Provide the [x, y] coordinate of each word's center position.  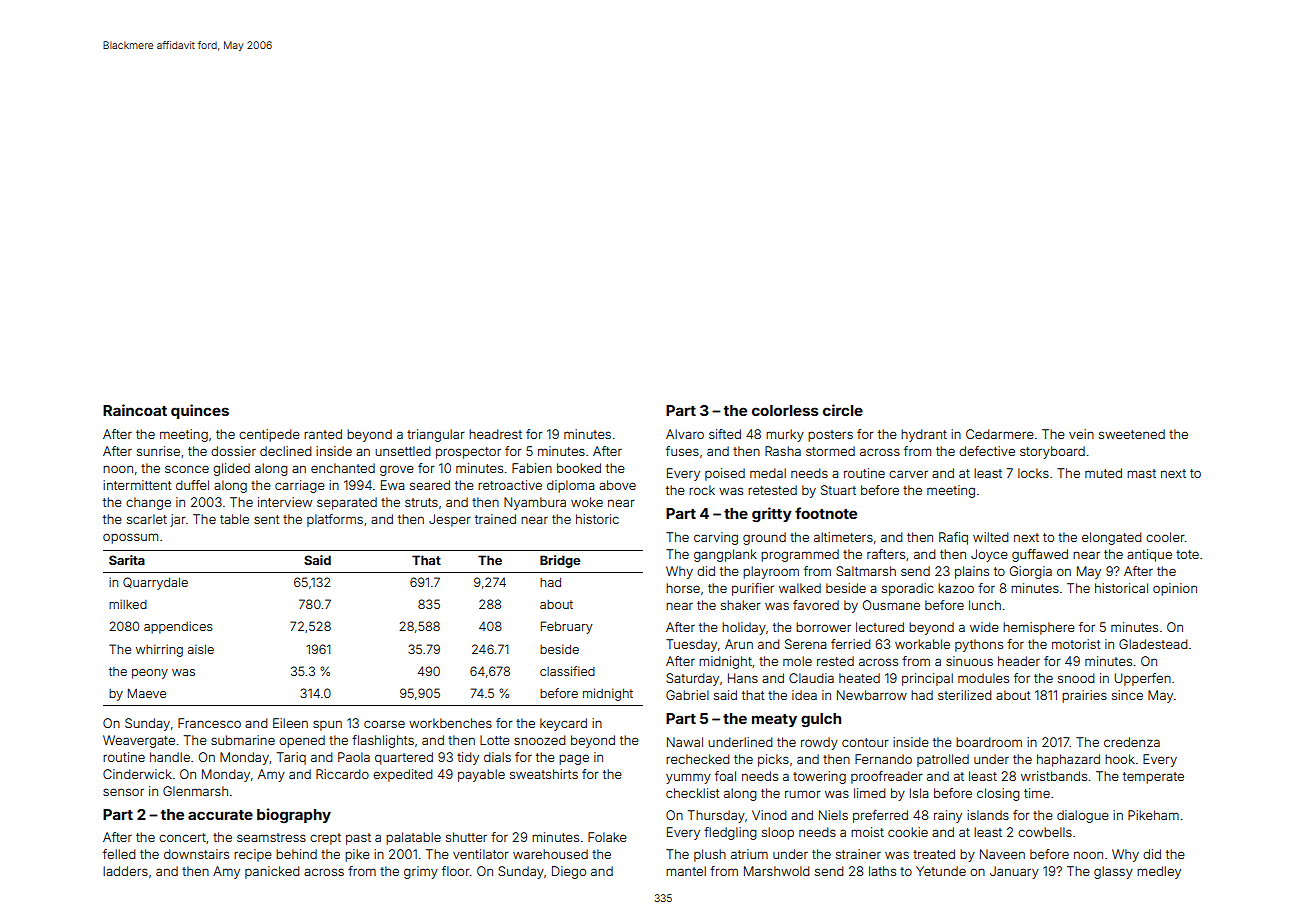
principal [927, 679]
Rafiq [953, 538]
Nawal [685, 742]
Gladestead [1153, 644]
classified [567, 671]
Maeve [147, 693]
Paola [354, 757]
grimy [421, 872]
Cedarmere [1000, 434]
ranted [323, 434]
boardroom [989, 742]
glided [231, 469]
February [566, 627]
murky [785, 435]
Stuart [838, 490]
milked [128, 604]
